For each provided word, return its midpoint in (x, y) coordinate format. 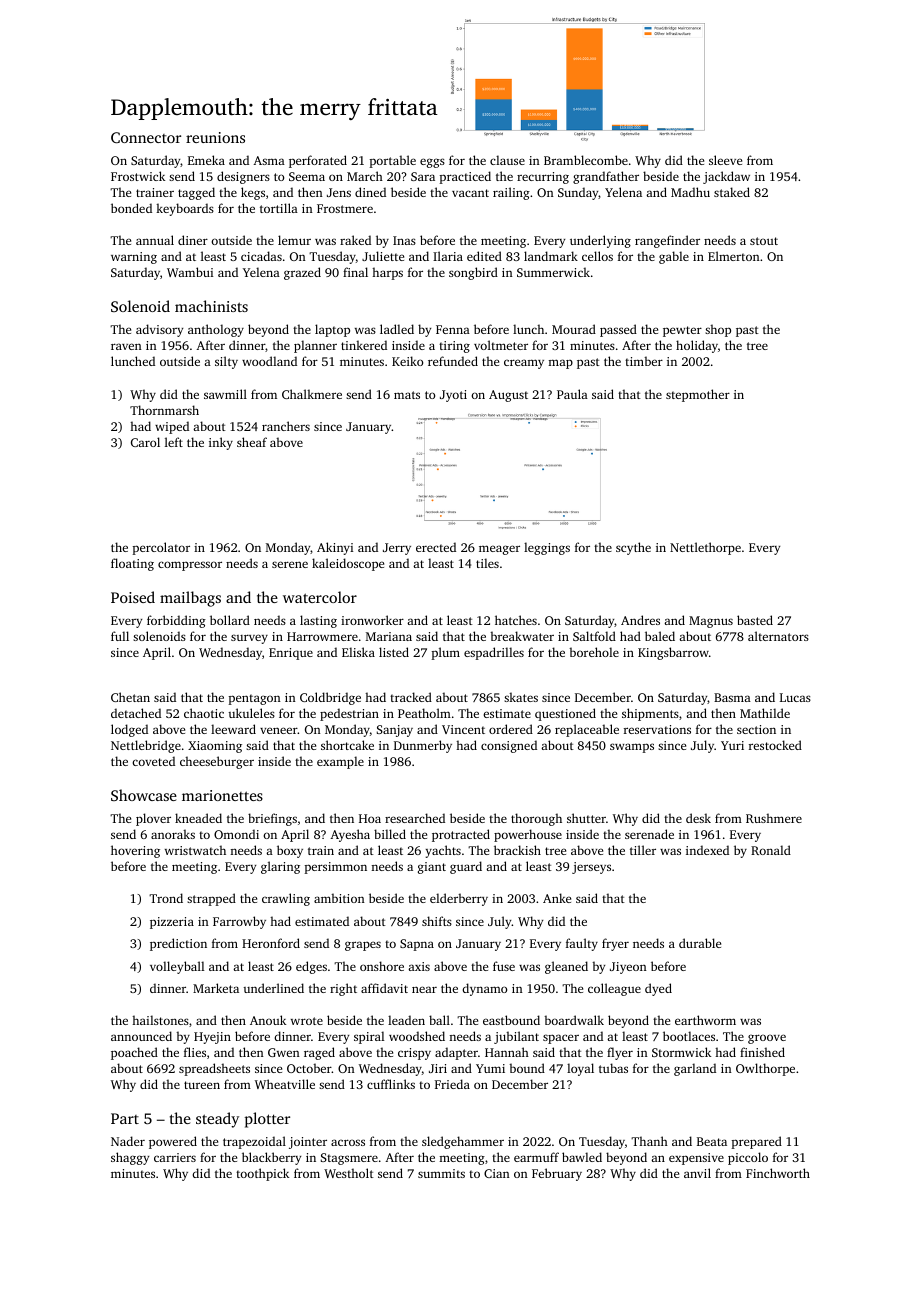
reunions (215, 137)
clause (507, 160)
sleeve (725, 160)
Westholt (349, 1173)
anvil (697, 1173)
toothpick (262, 1174)
